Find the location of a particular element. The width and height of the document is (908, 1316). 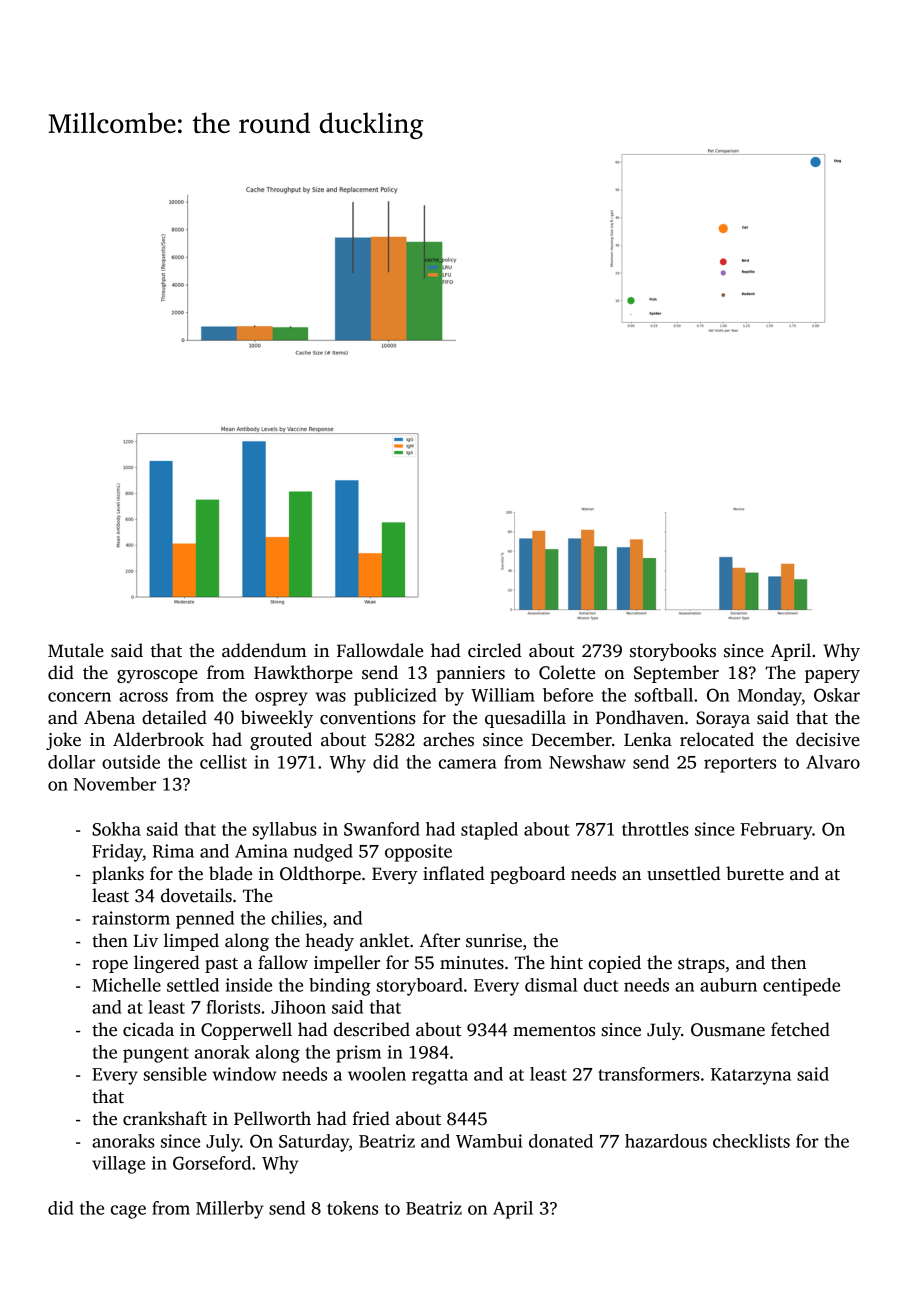

Millerby is located at coordinates (229, 1210).
